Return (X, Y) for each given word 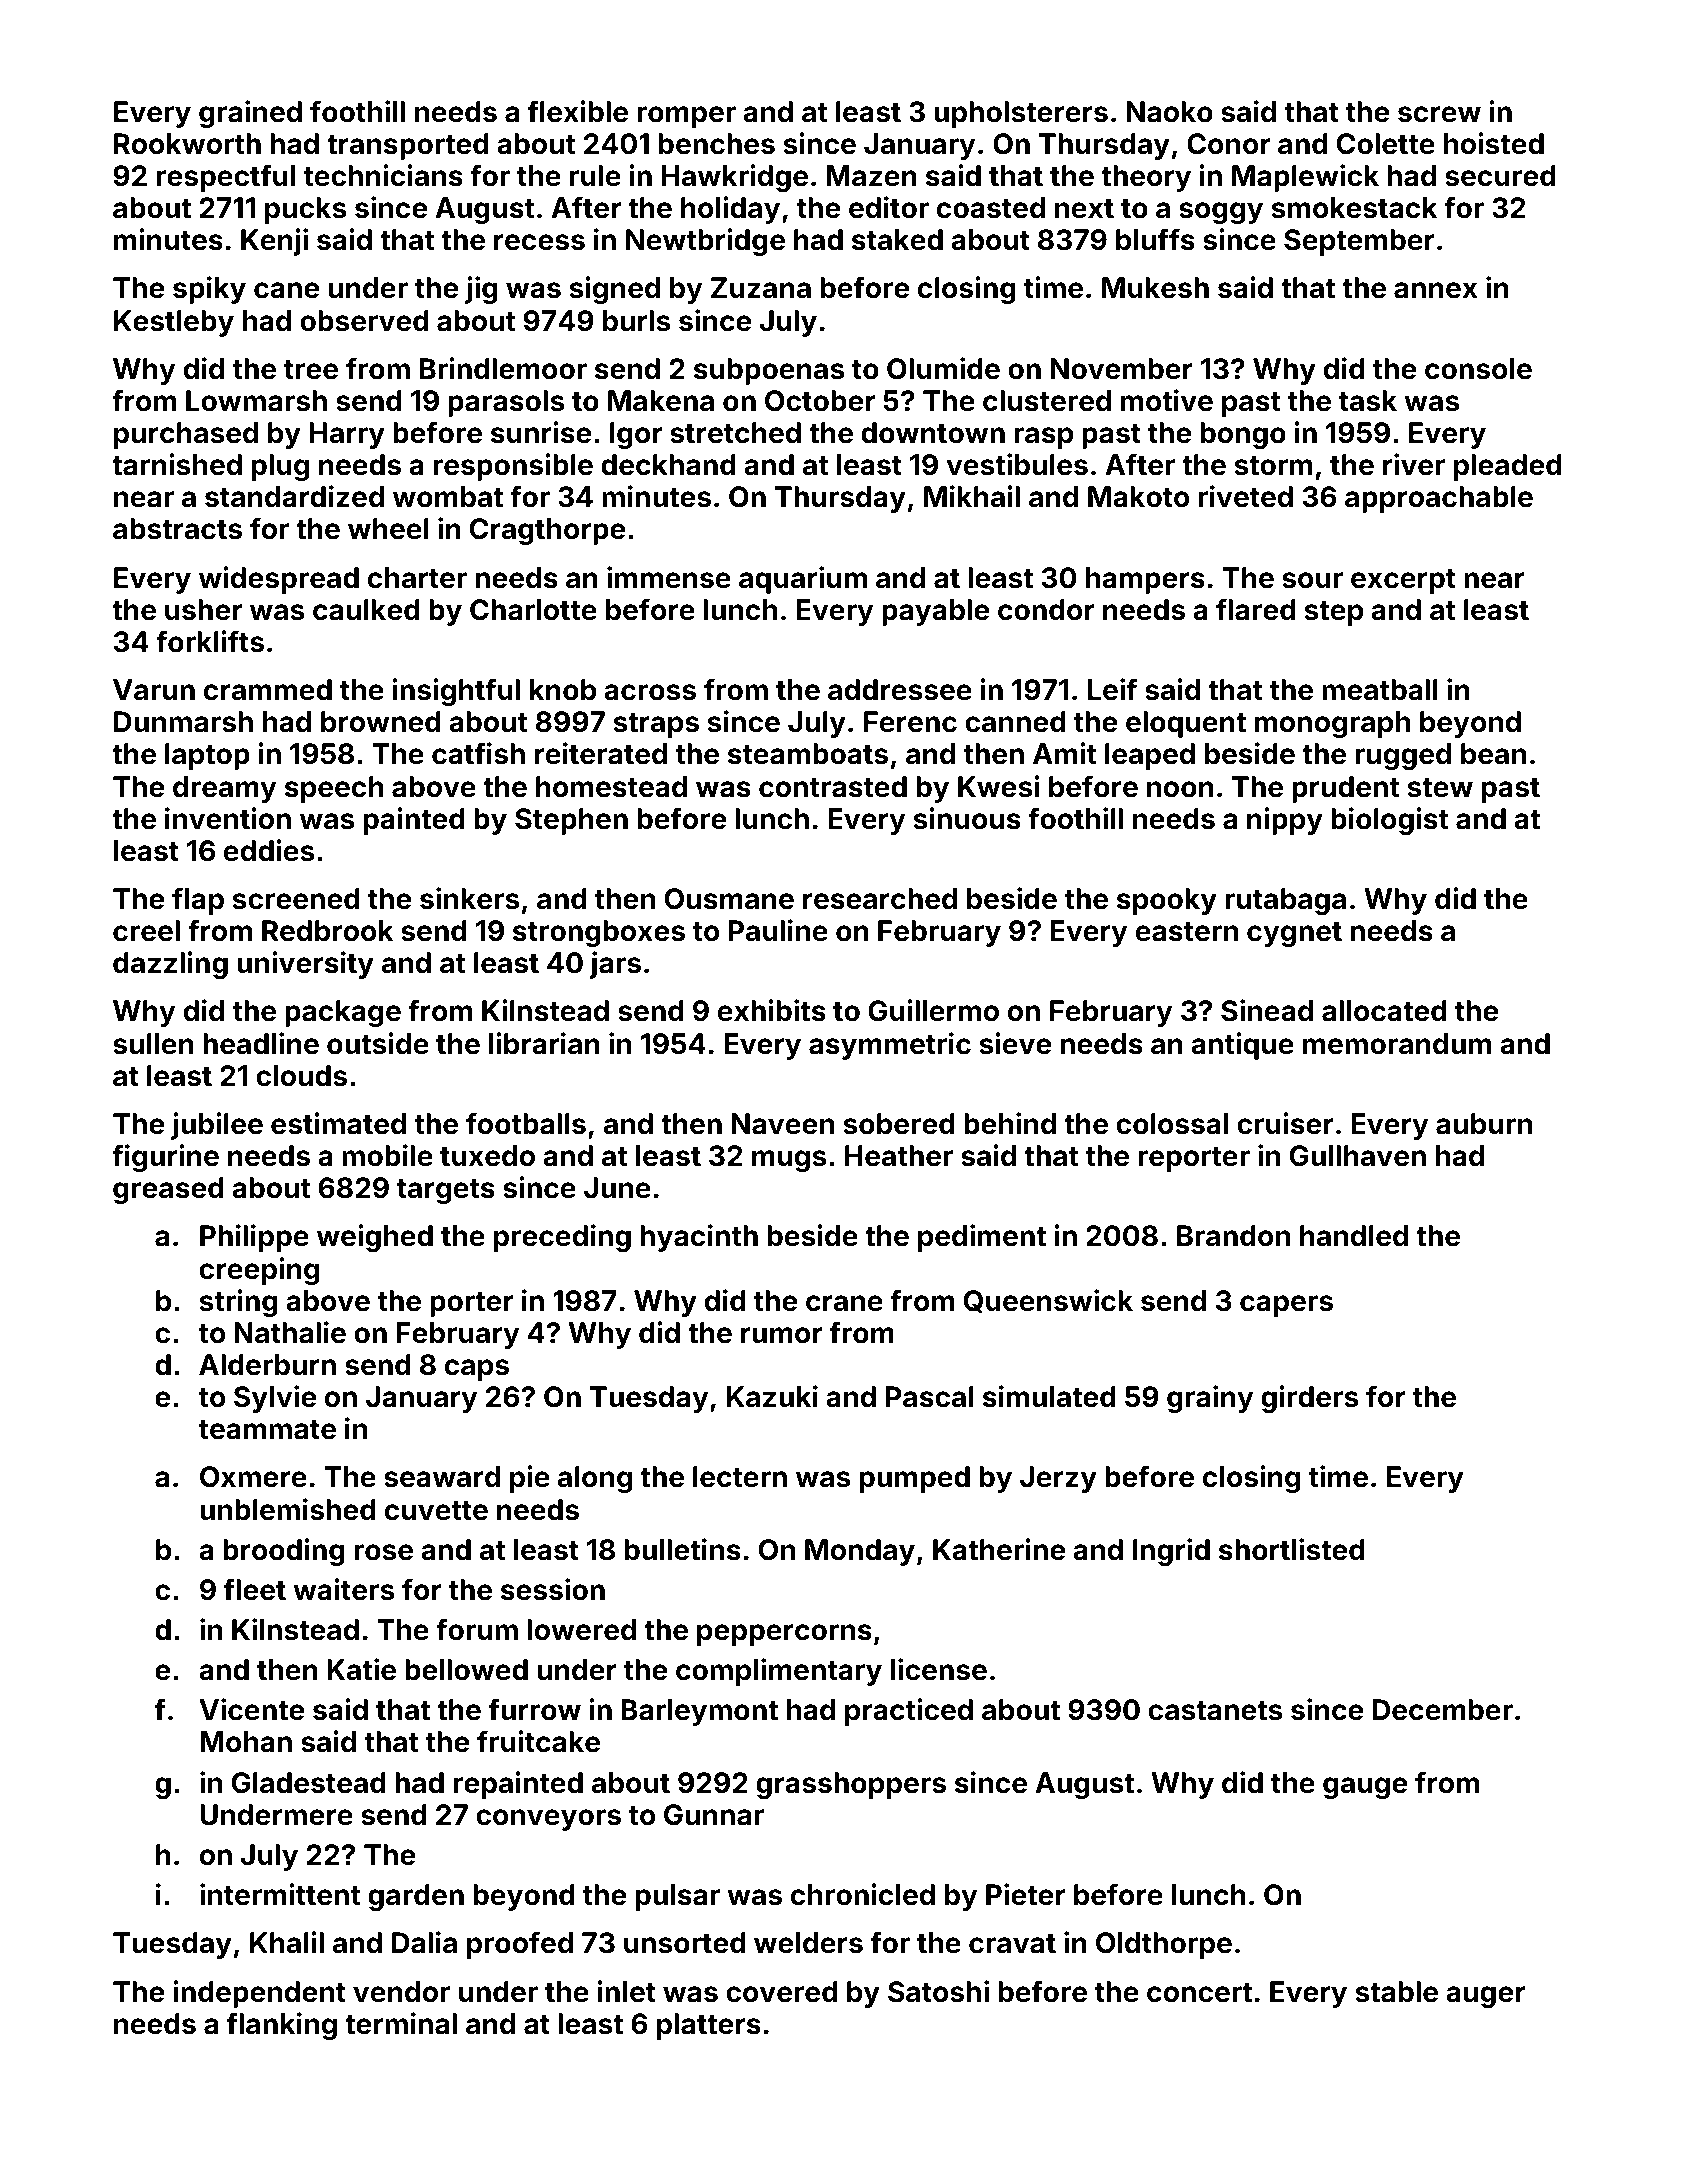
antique (1242, 1046)
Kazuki (772, 1396)
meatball (1380, 690)
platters (709, 2026)
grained (250, 114)
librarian (544, 1043)
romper (686, 117)
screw (1439, 114)
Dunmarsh (183, 722)
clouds (301, 1076)
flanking (282, 2026)
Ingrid (1171, 1552)
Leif (1112, 689)
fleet (255, 1589)
